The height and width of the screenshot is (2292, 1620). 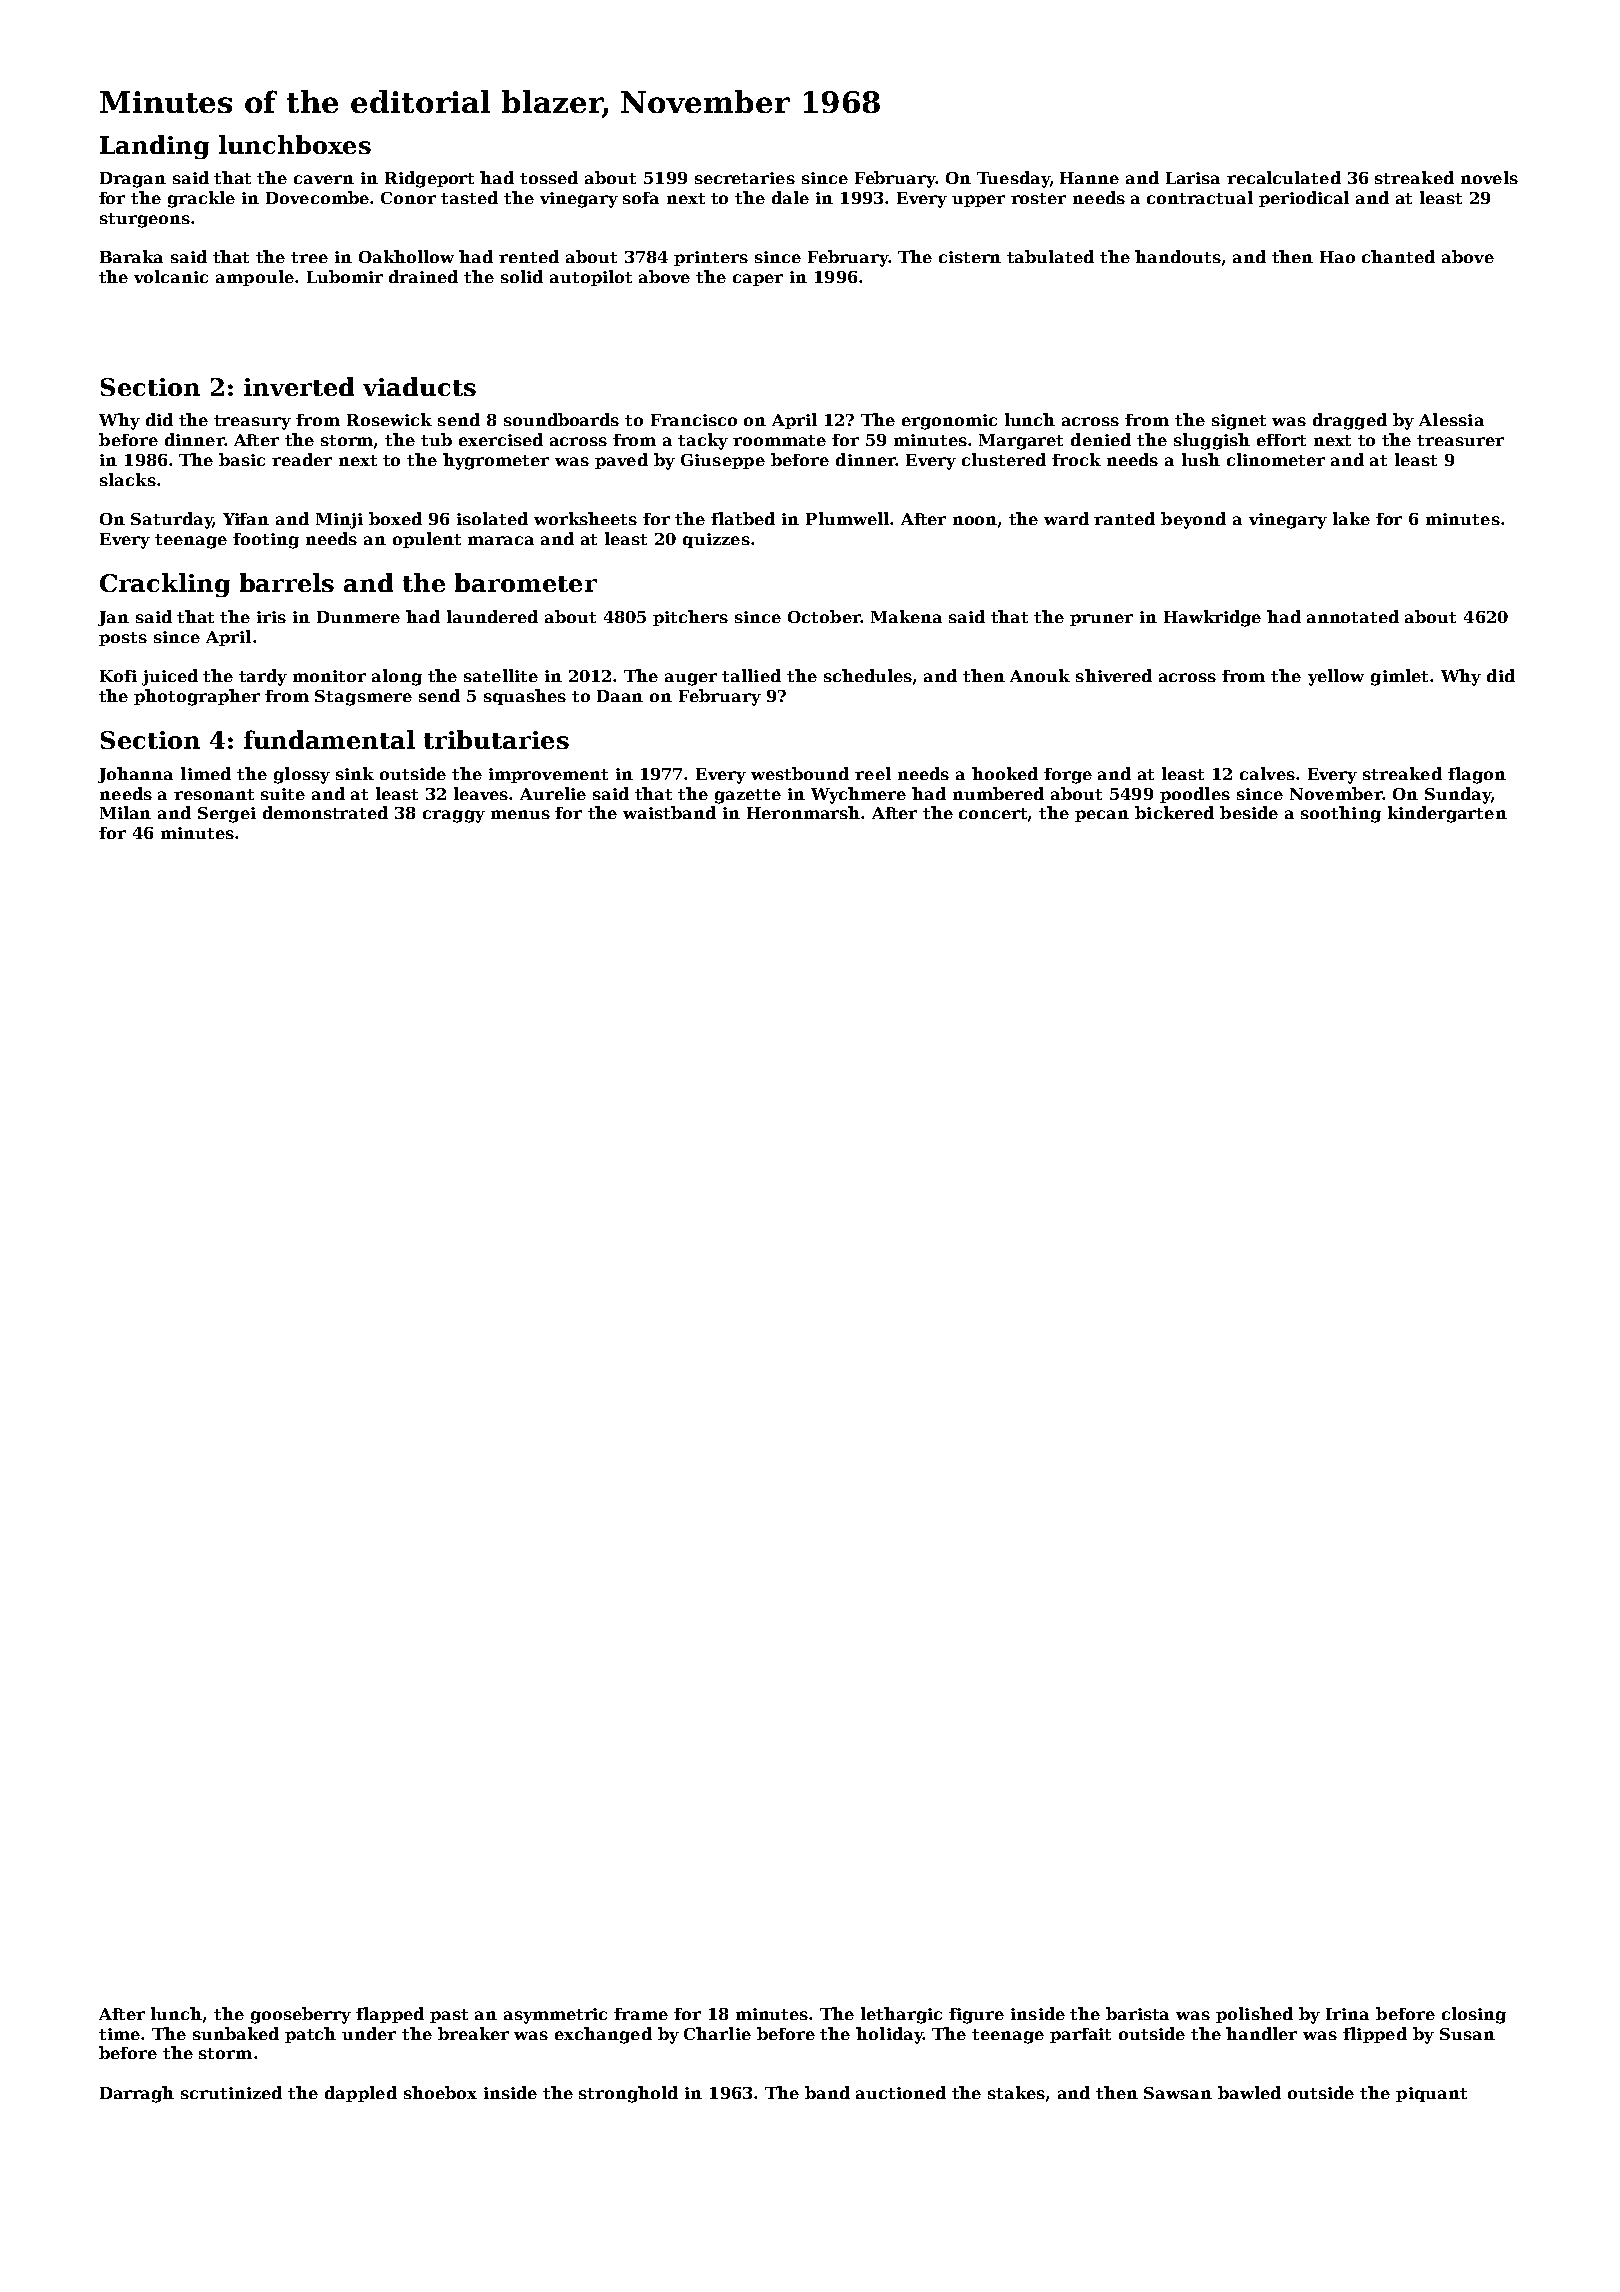 I want to click on dragged, so click(x=1350, y=421).
